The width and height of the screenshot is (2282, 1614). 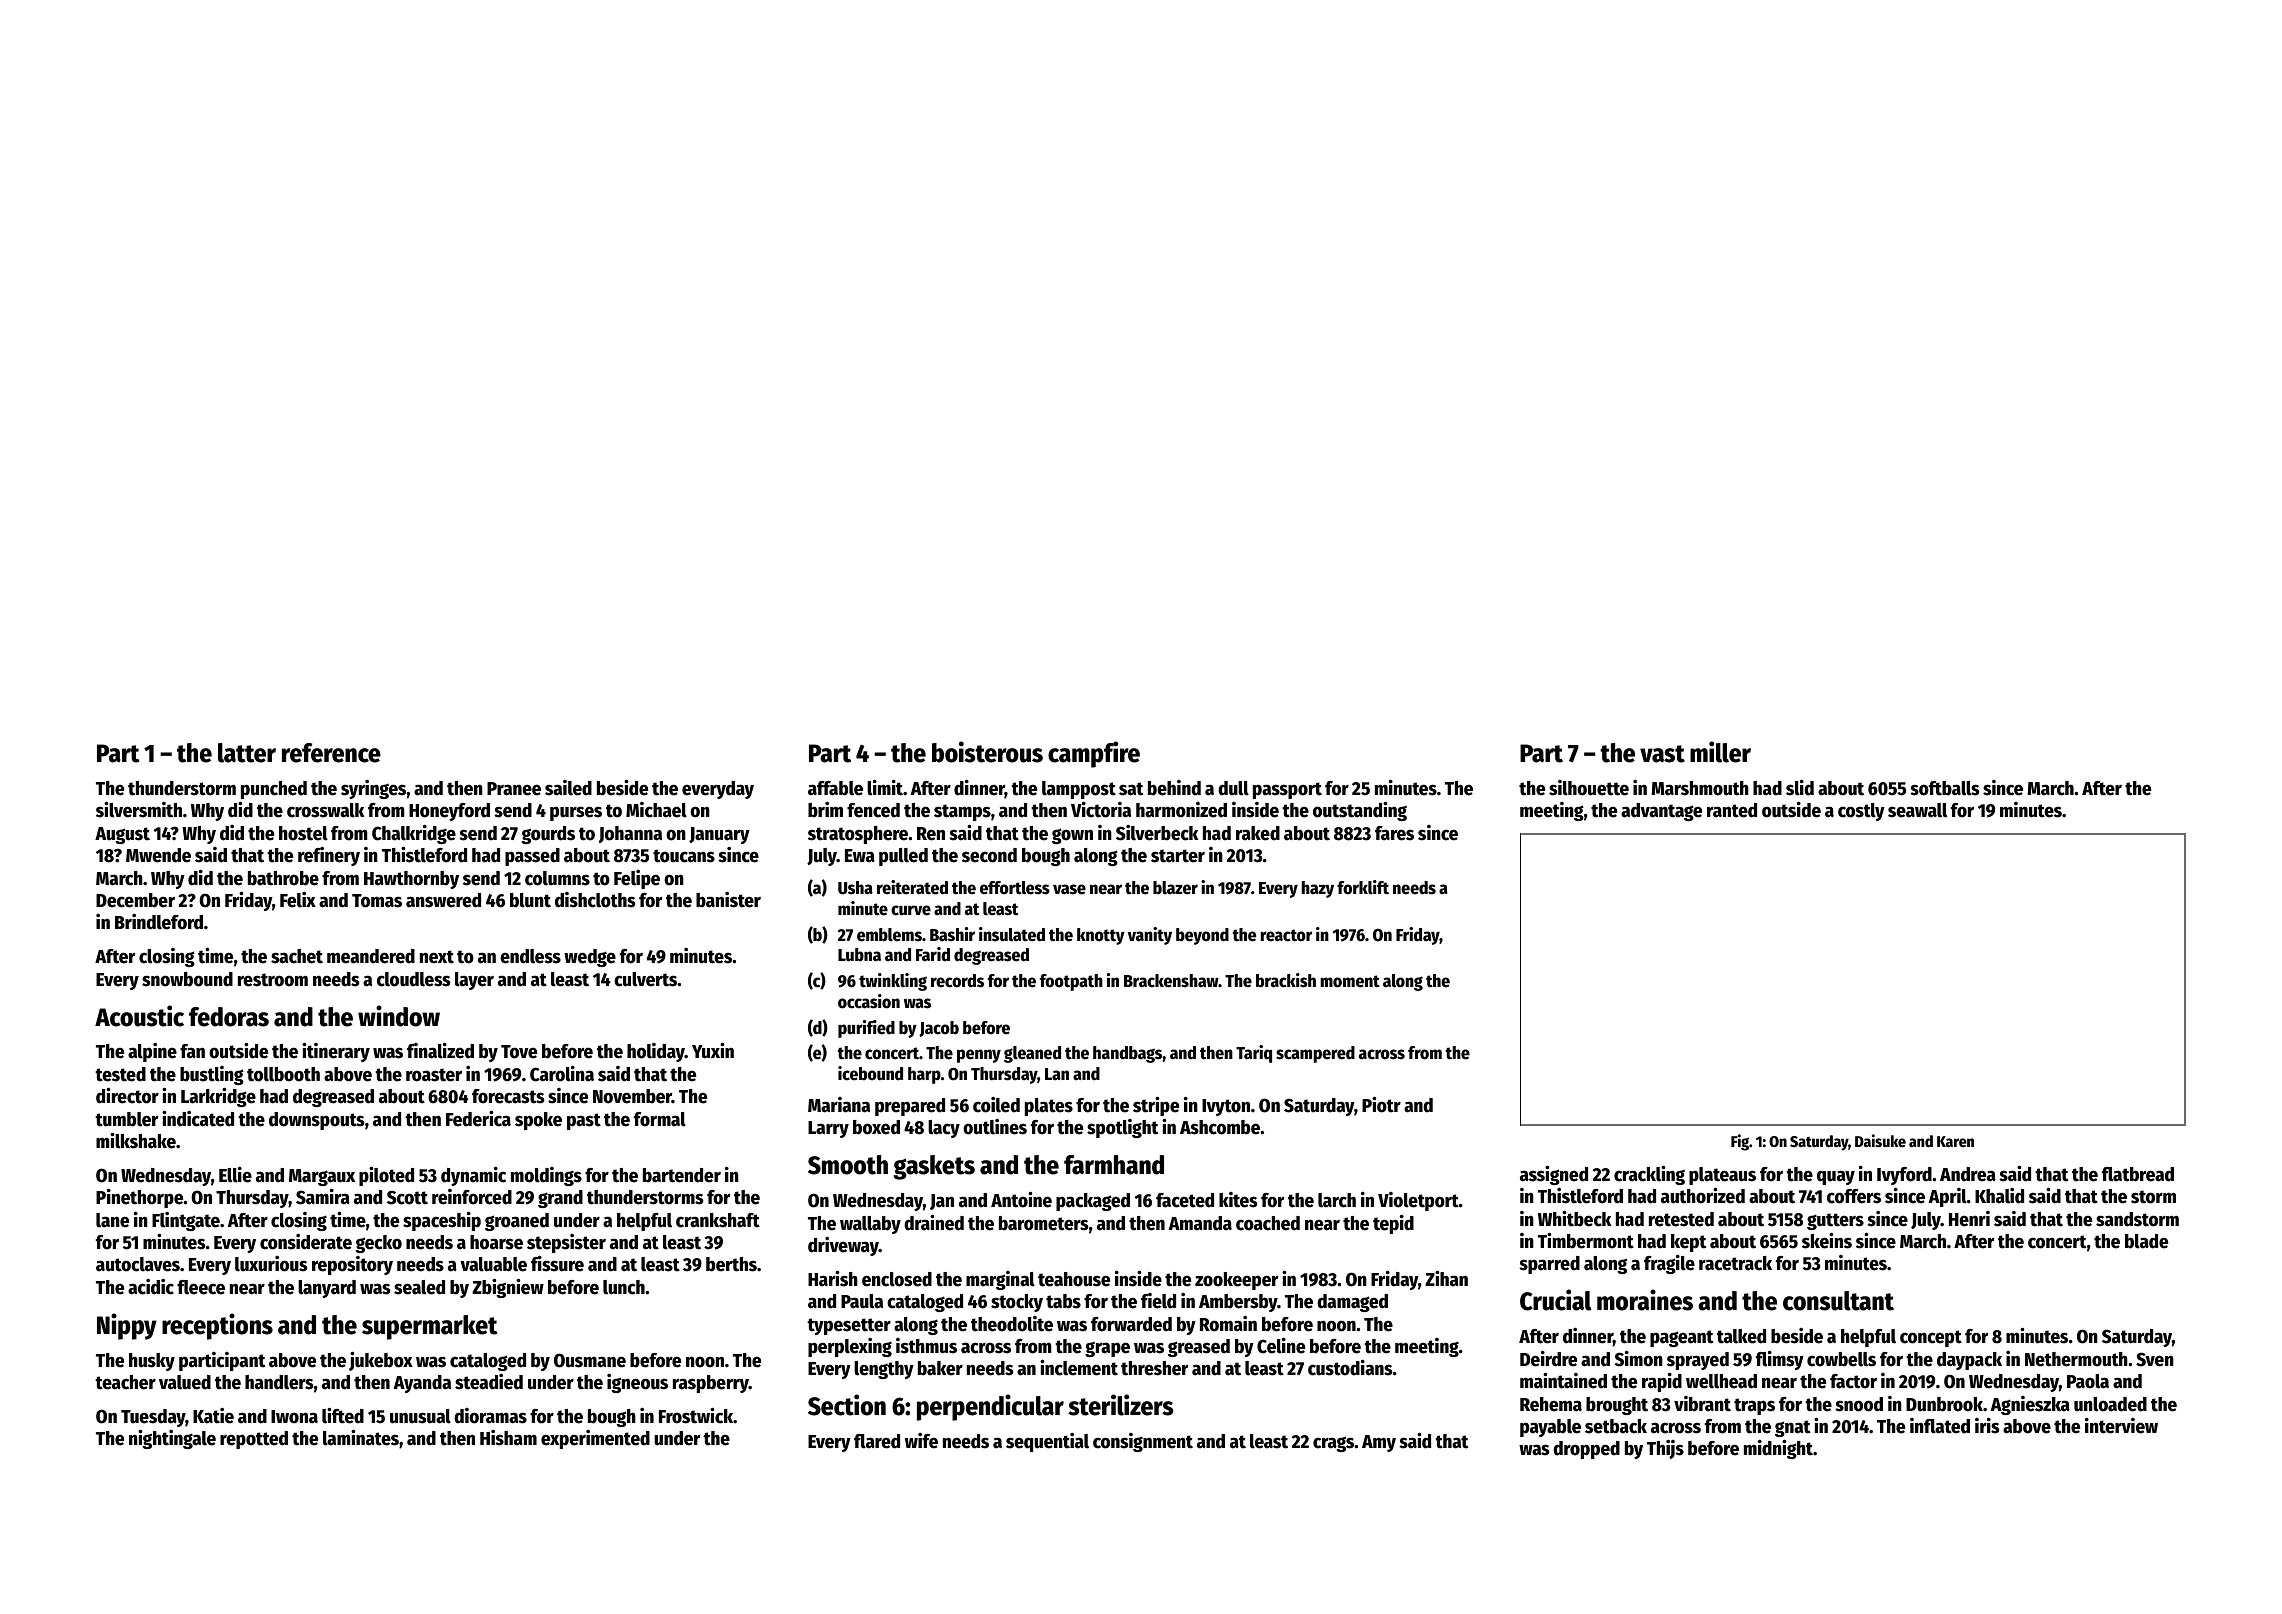 What do you see at coordinates (1363, 887) in the screenshot?
I see `forklift` at bounding box center [1363, 887].
